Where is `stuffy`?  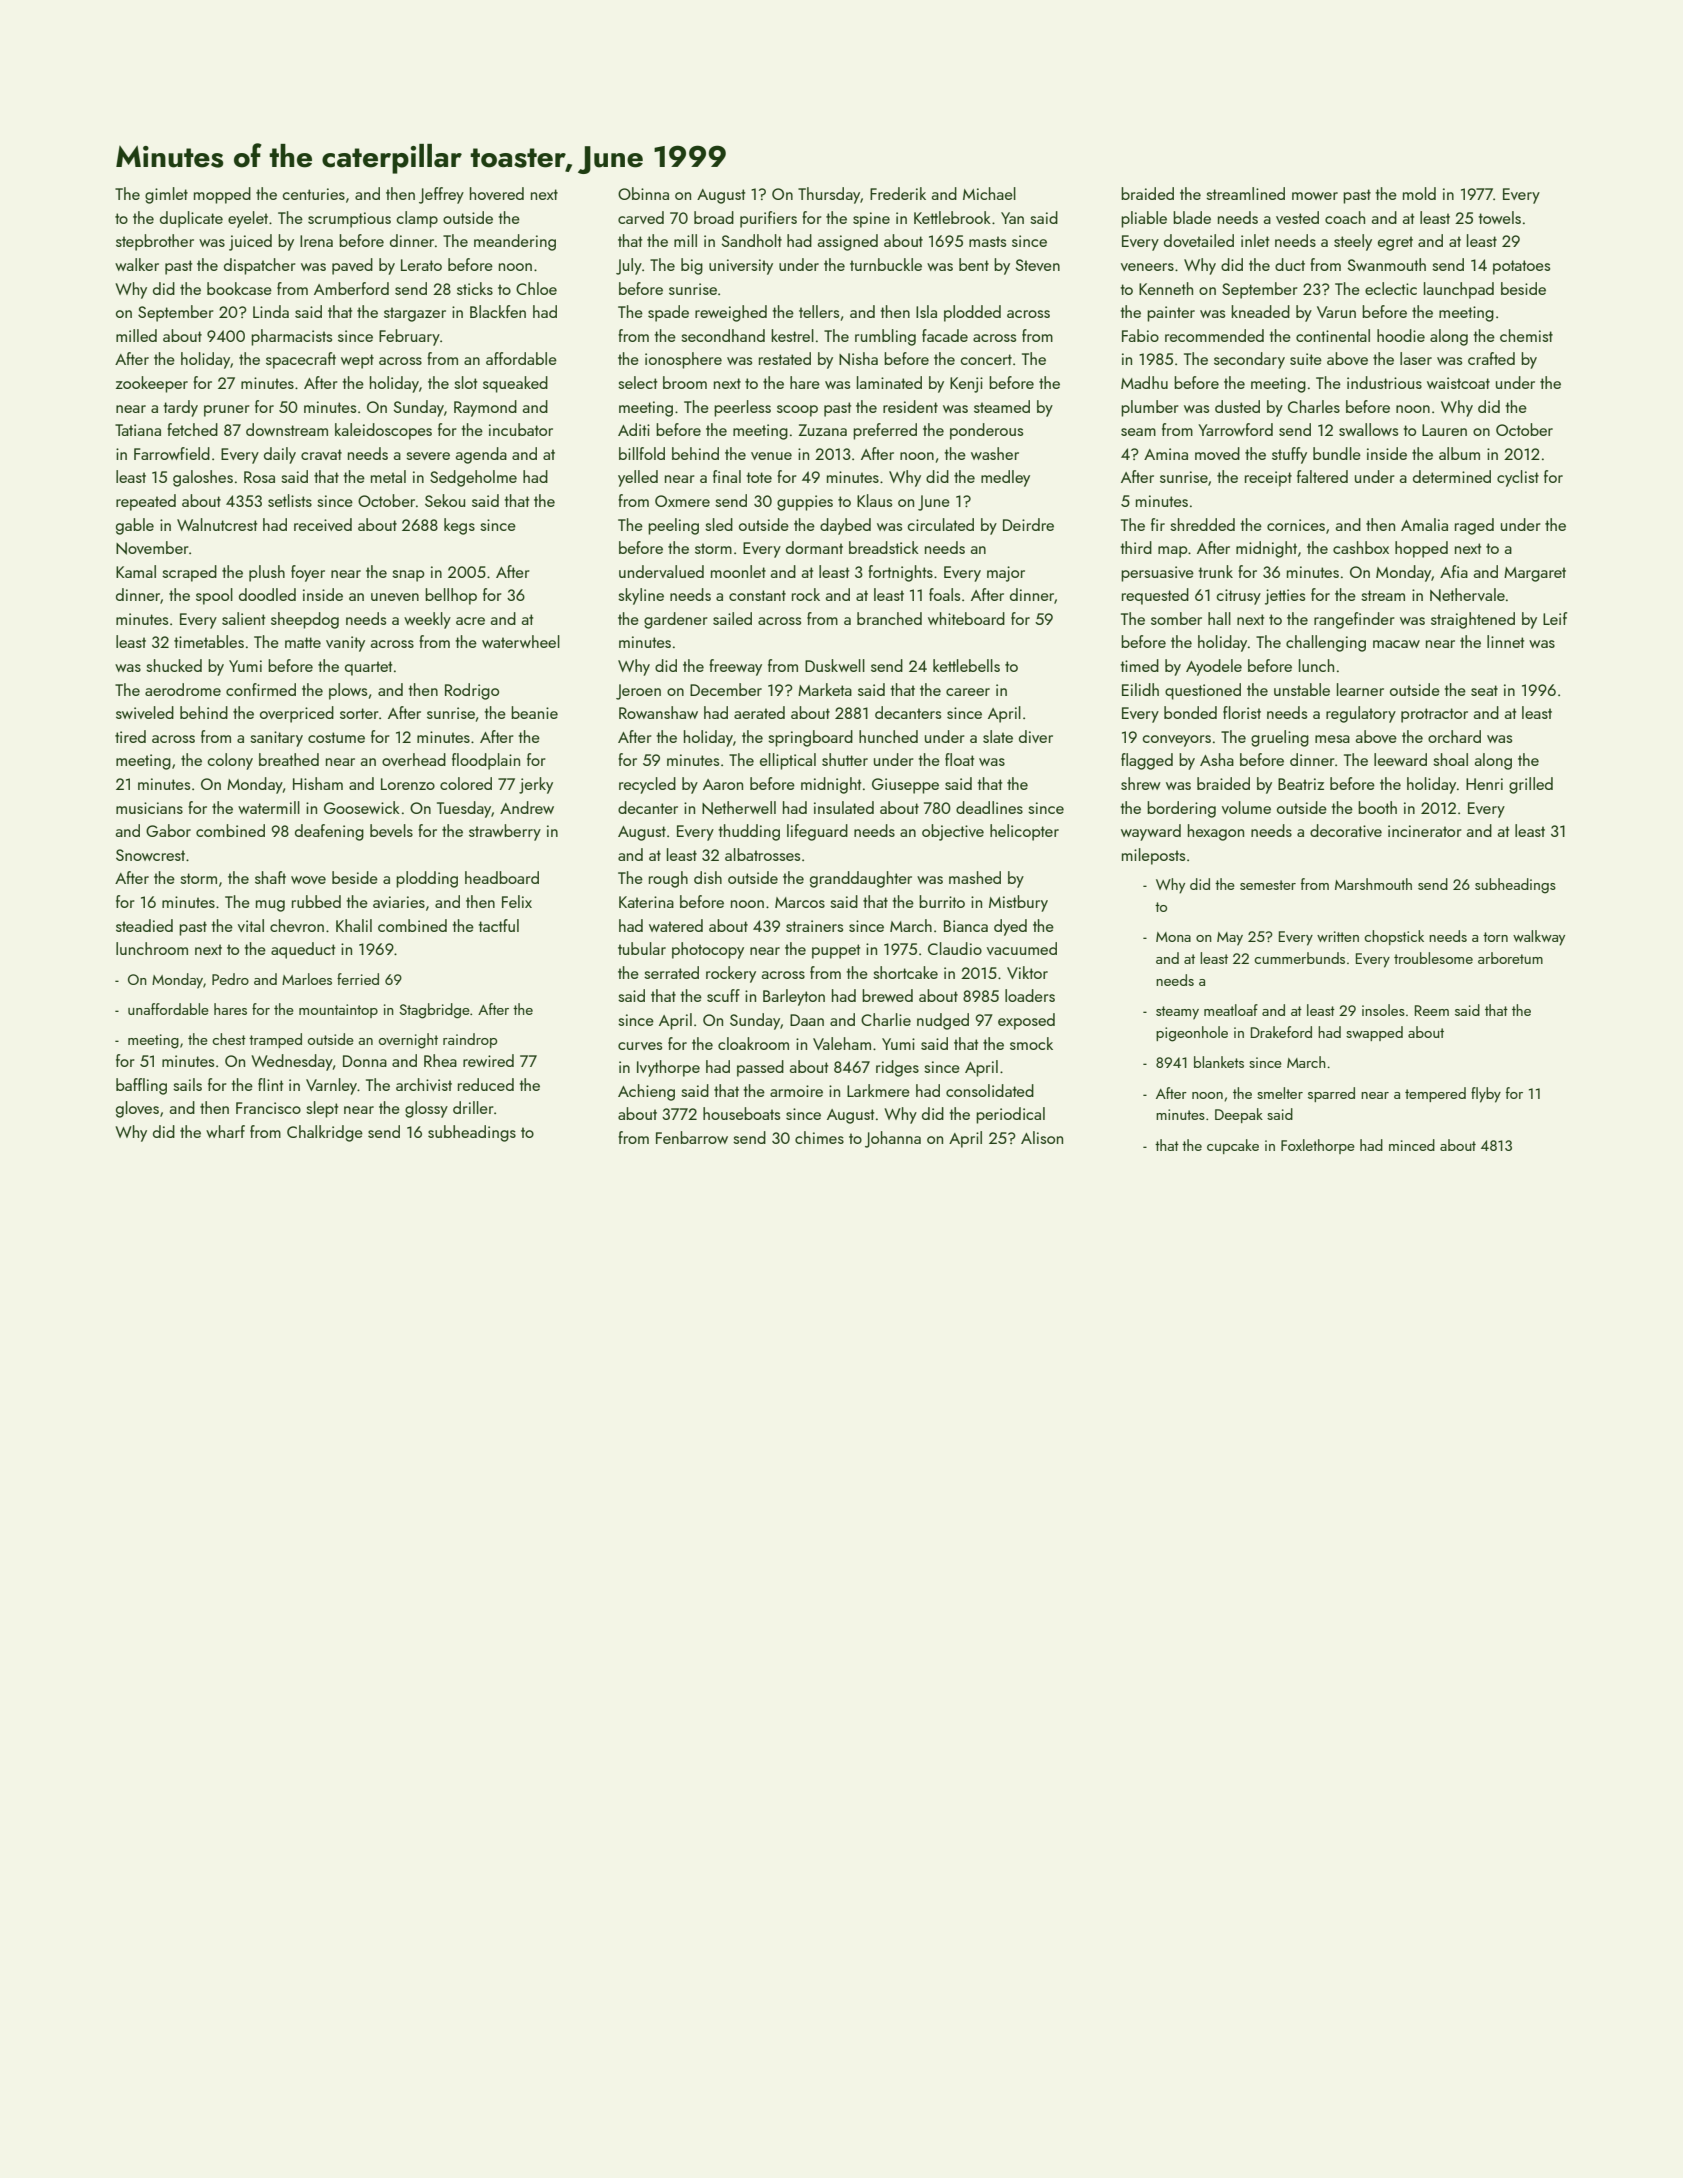
stuffy is located at coordinates (1289, 455).
